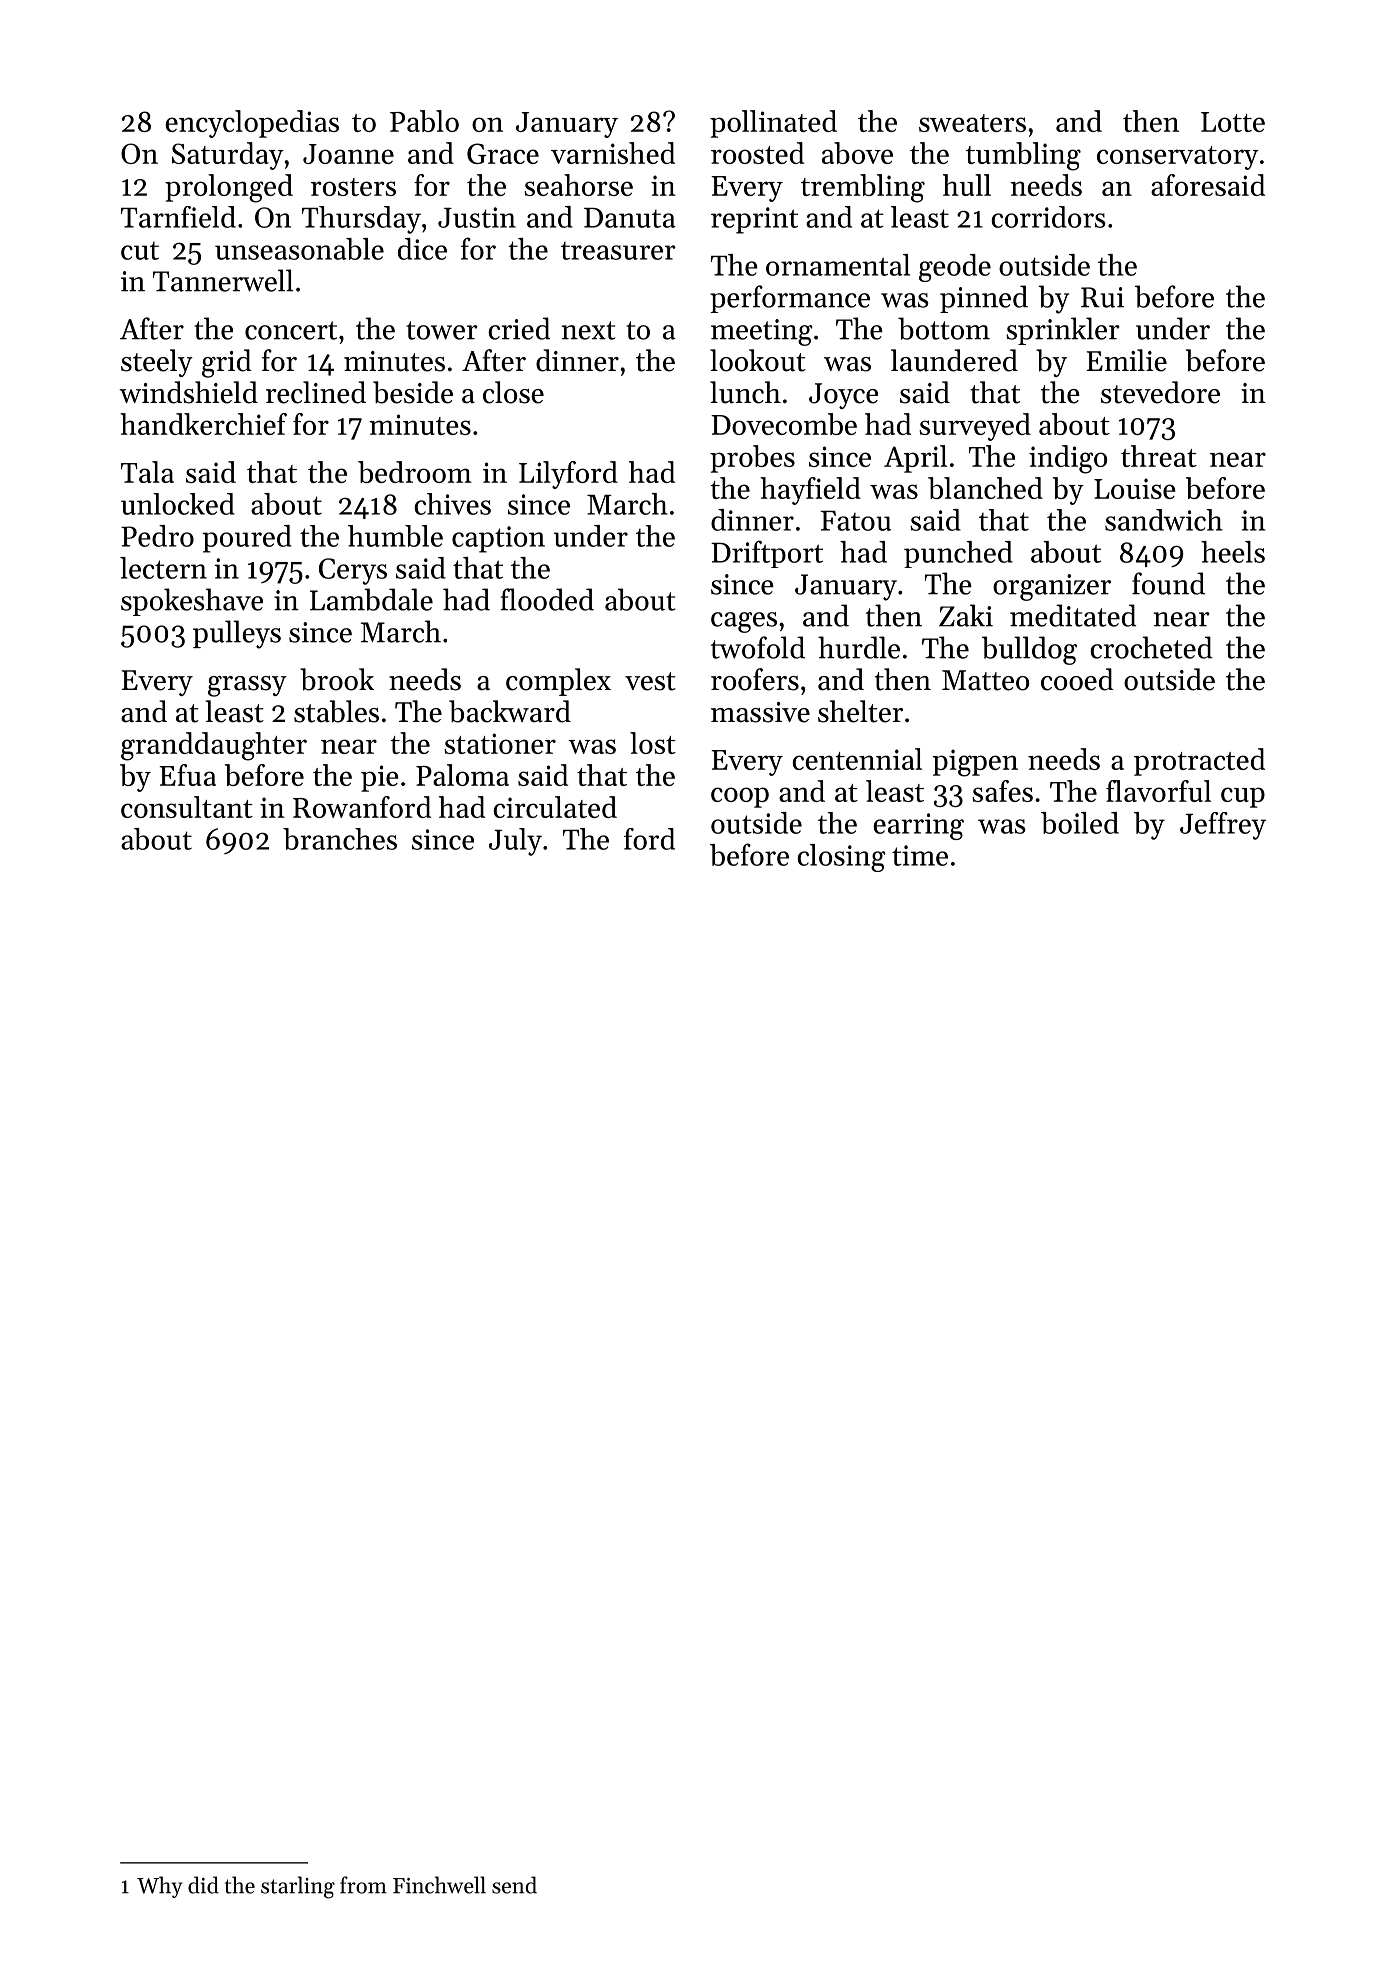  What do you see at coordinates (1223, 826) in the screenshot?
I see `Jeffrey` at bounding box center [1223, 826].
